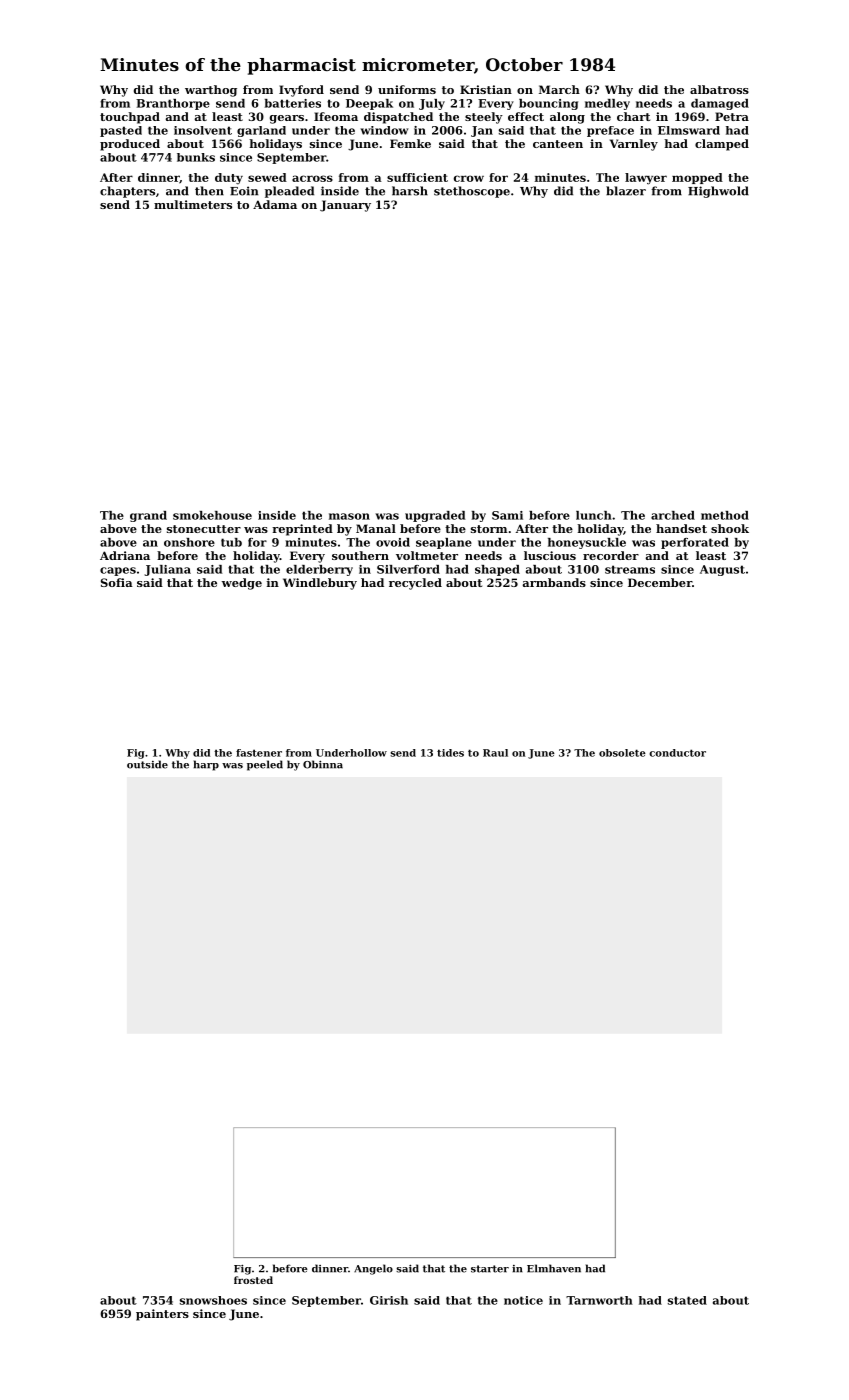 The width and height of the screenshot is (849, 1400). I want to click on painters, so click(162, 1315).
